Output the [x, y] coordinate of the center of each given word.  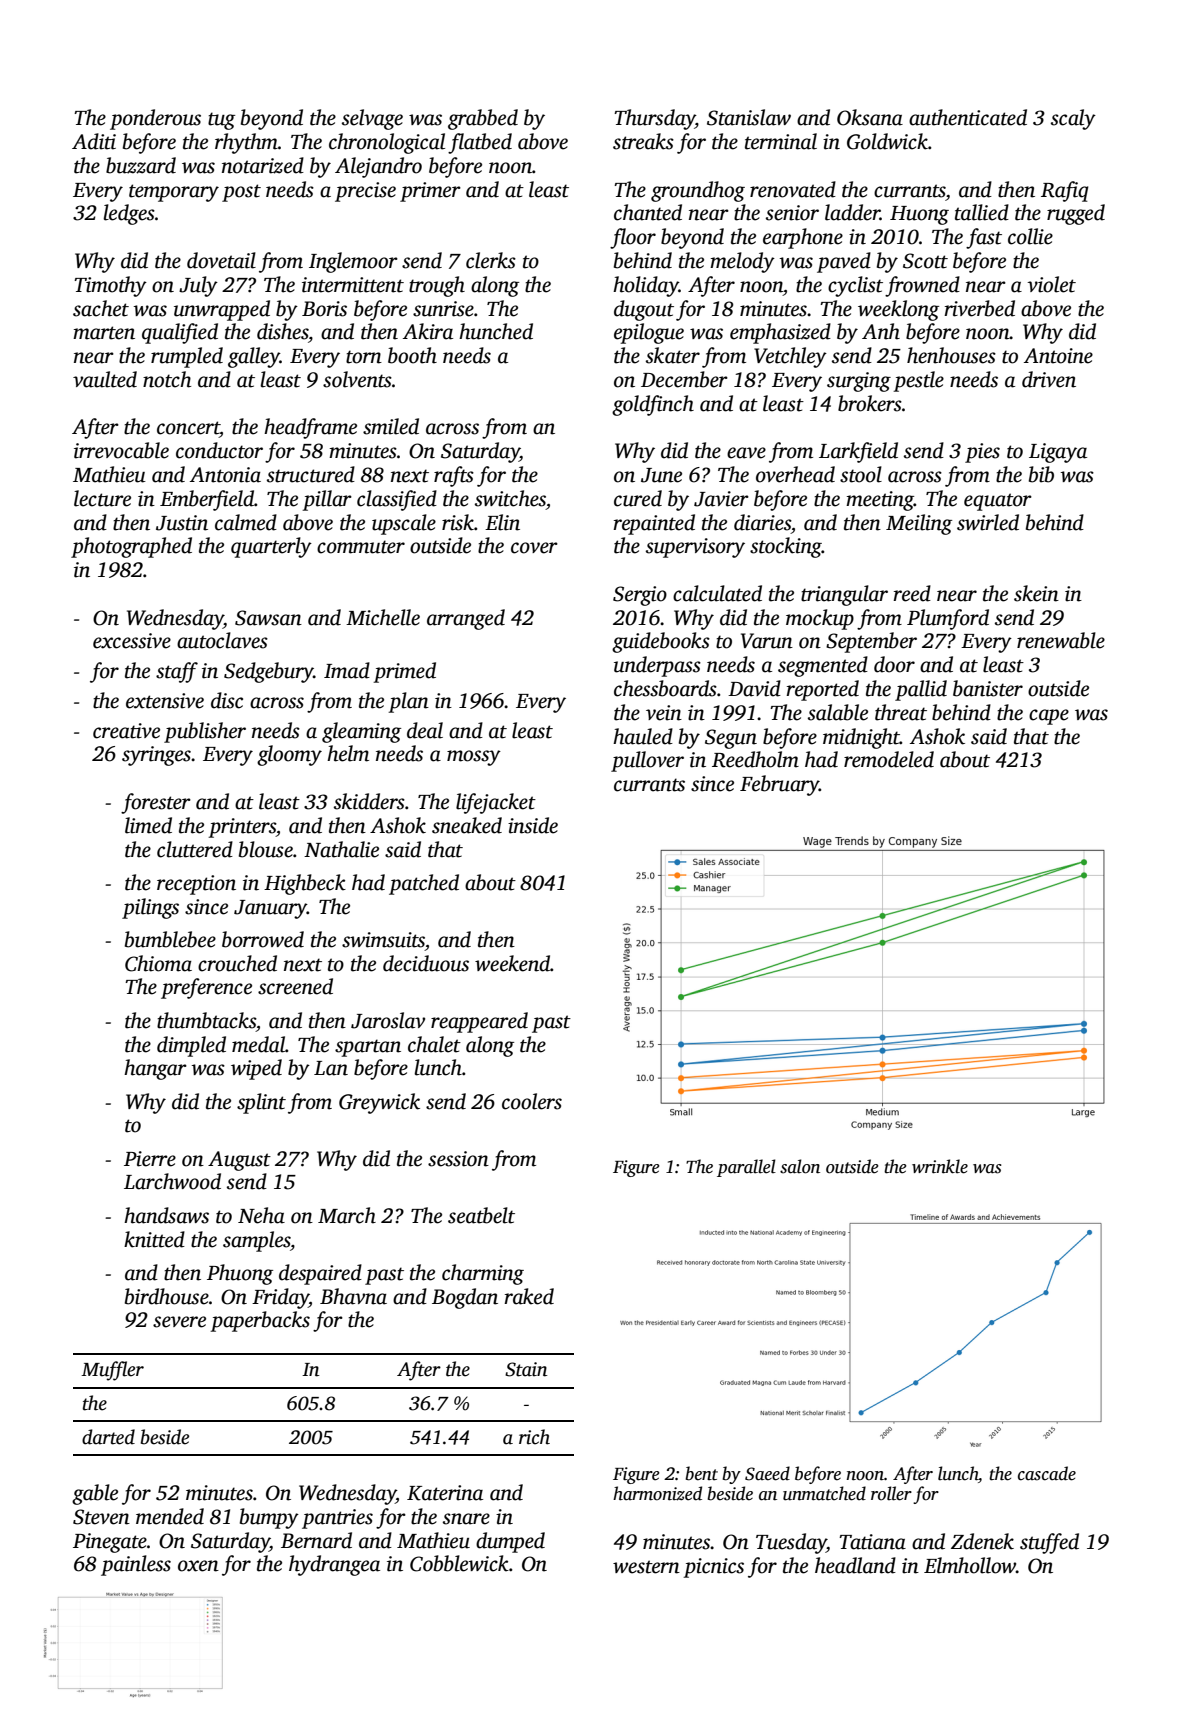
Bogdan [465, 1298]
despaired [320, 1274]
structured [311, 474]
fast [984, 238]
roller [891, 1493]
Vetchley [790, 357]
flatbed [480, 143]
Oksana [870, 117]
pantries [337, 1519]
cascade [1047, 1473]
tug [221, 121]
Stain [526, 1369]
